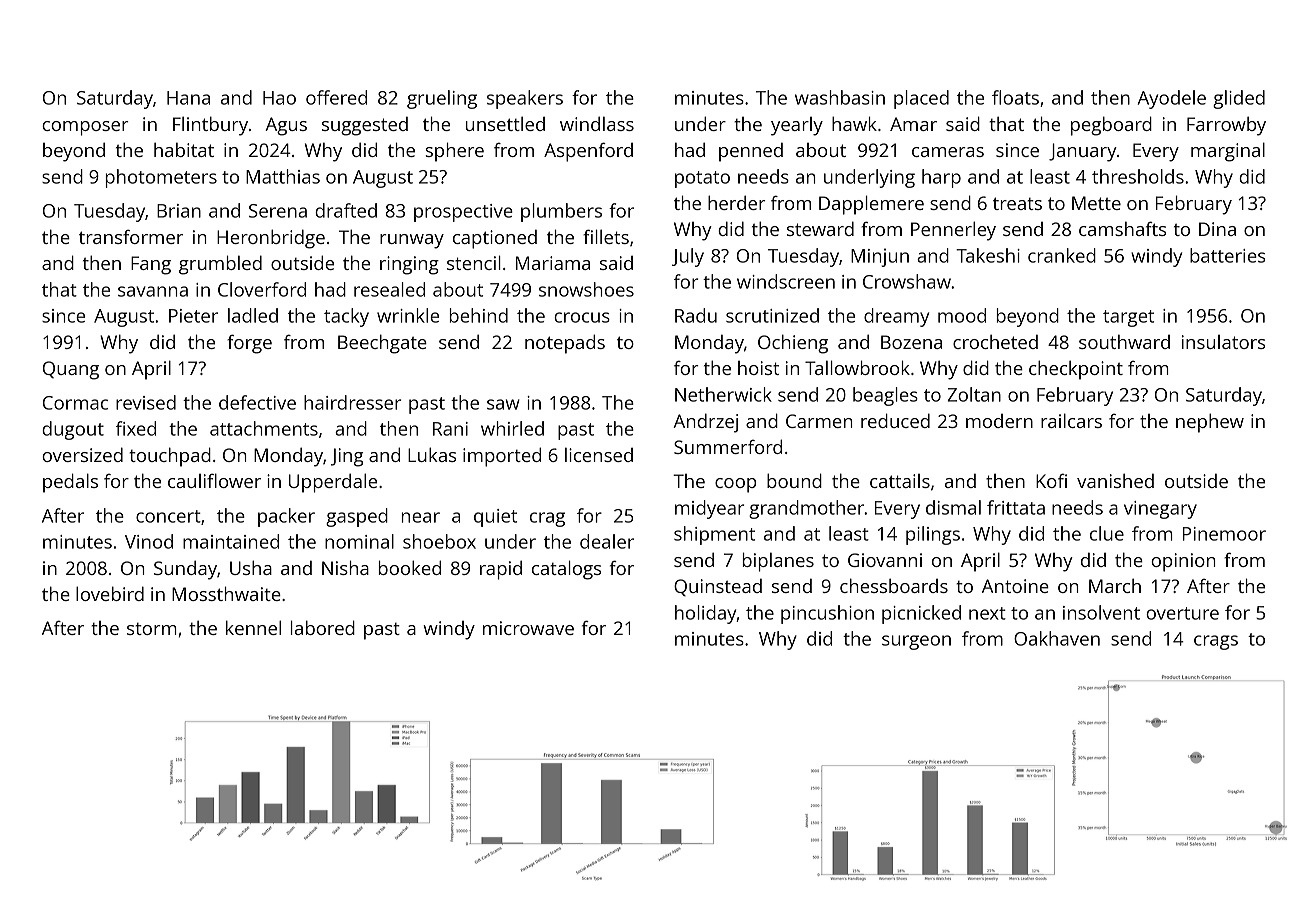  What do you see at coordinates (352, 402) in the page?
I see `hairdresser` at bounding box center [352, 402].
